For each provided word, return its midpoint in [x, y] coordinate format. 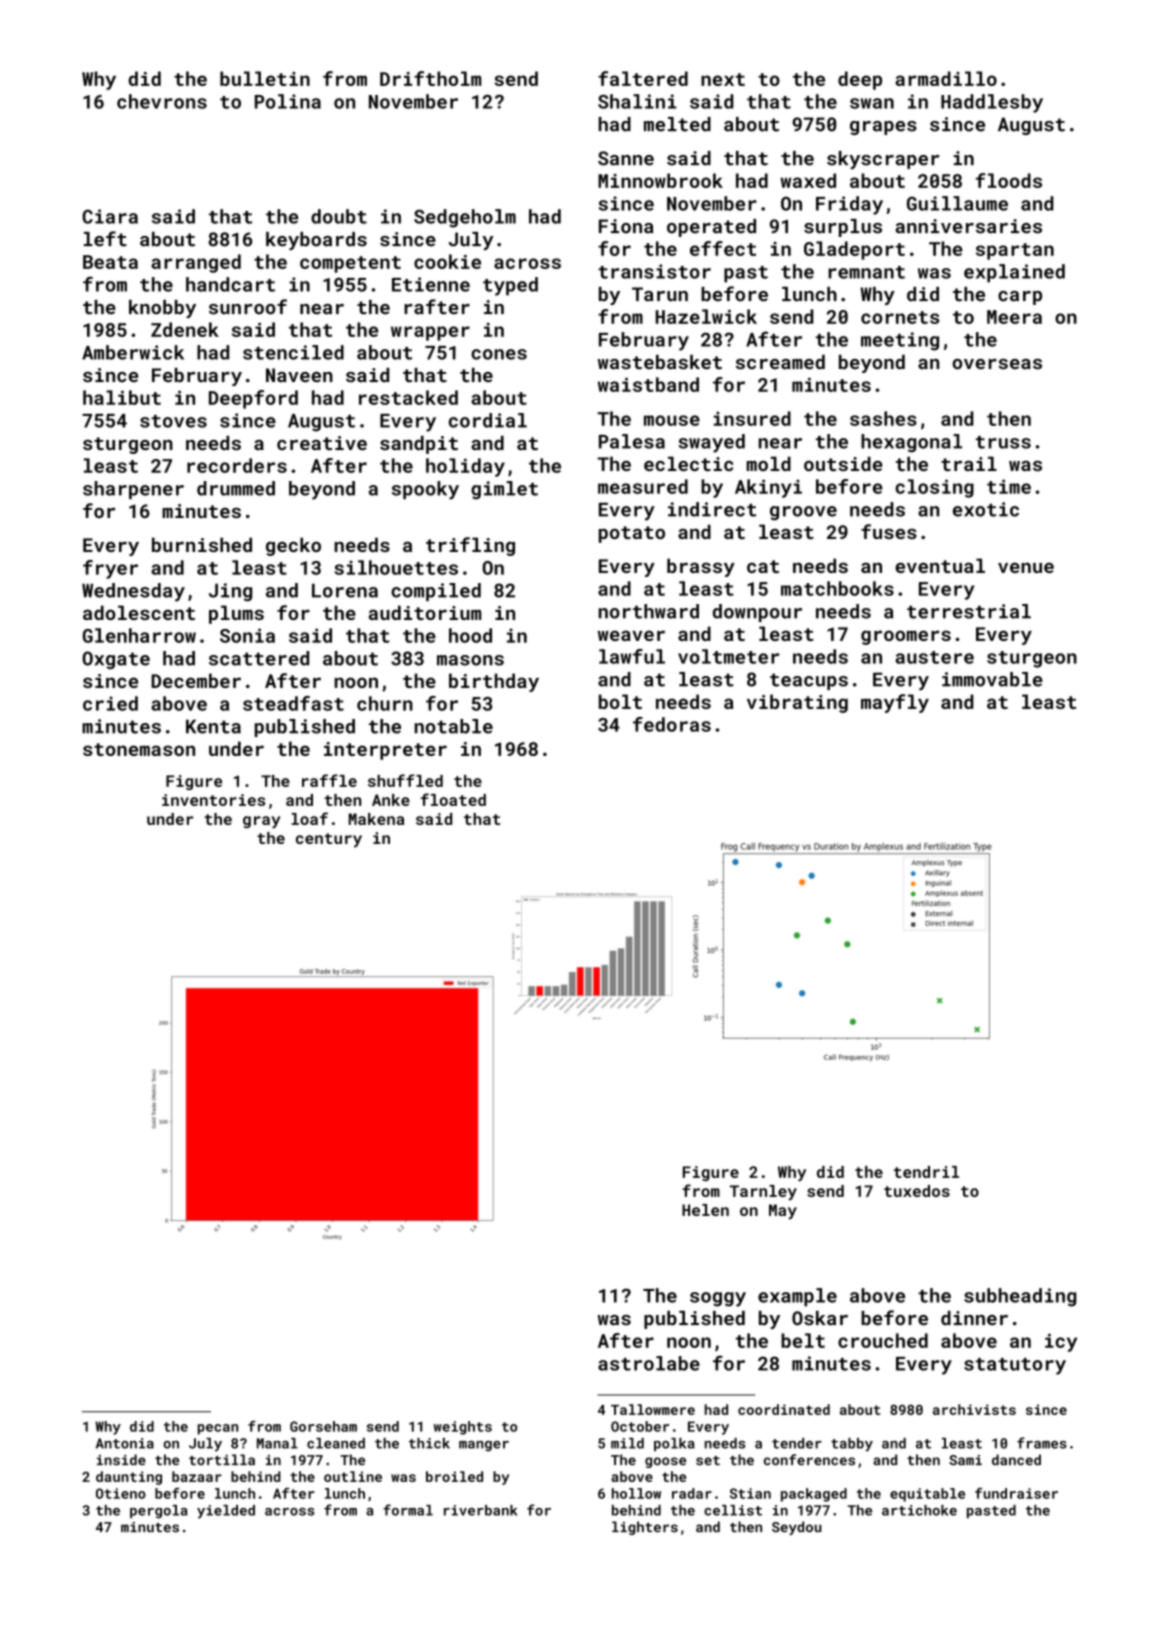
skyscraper [883, 160]
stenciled [293, 352]
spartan [1015, 251]
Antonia [125, 1443]
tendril [926, 1172]
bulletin [265, 78]
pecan [218, 1429]
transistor [654, 271]
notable [453, 726]
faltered [643, 78]
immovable [992, 679]
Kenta [213, 726]
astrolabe [649, 1363]
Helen [705, 1210]
